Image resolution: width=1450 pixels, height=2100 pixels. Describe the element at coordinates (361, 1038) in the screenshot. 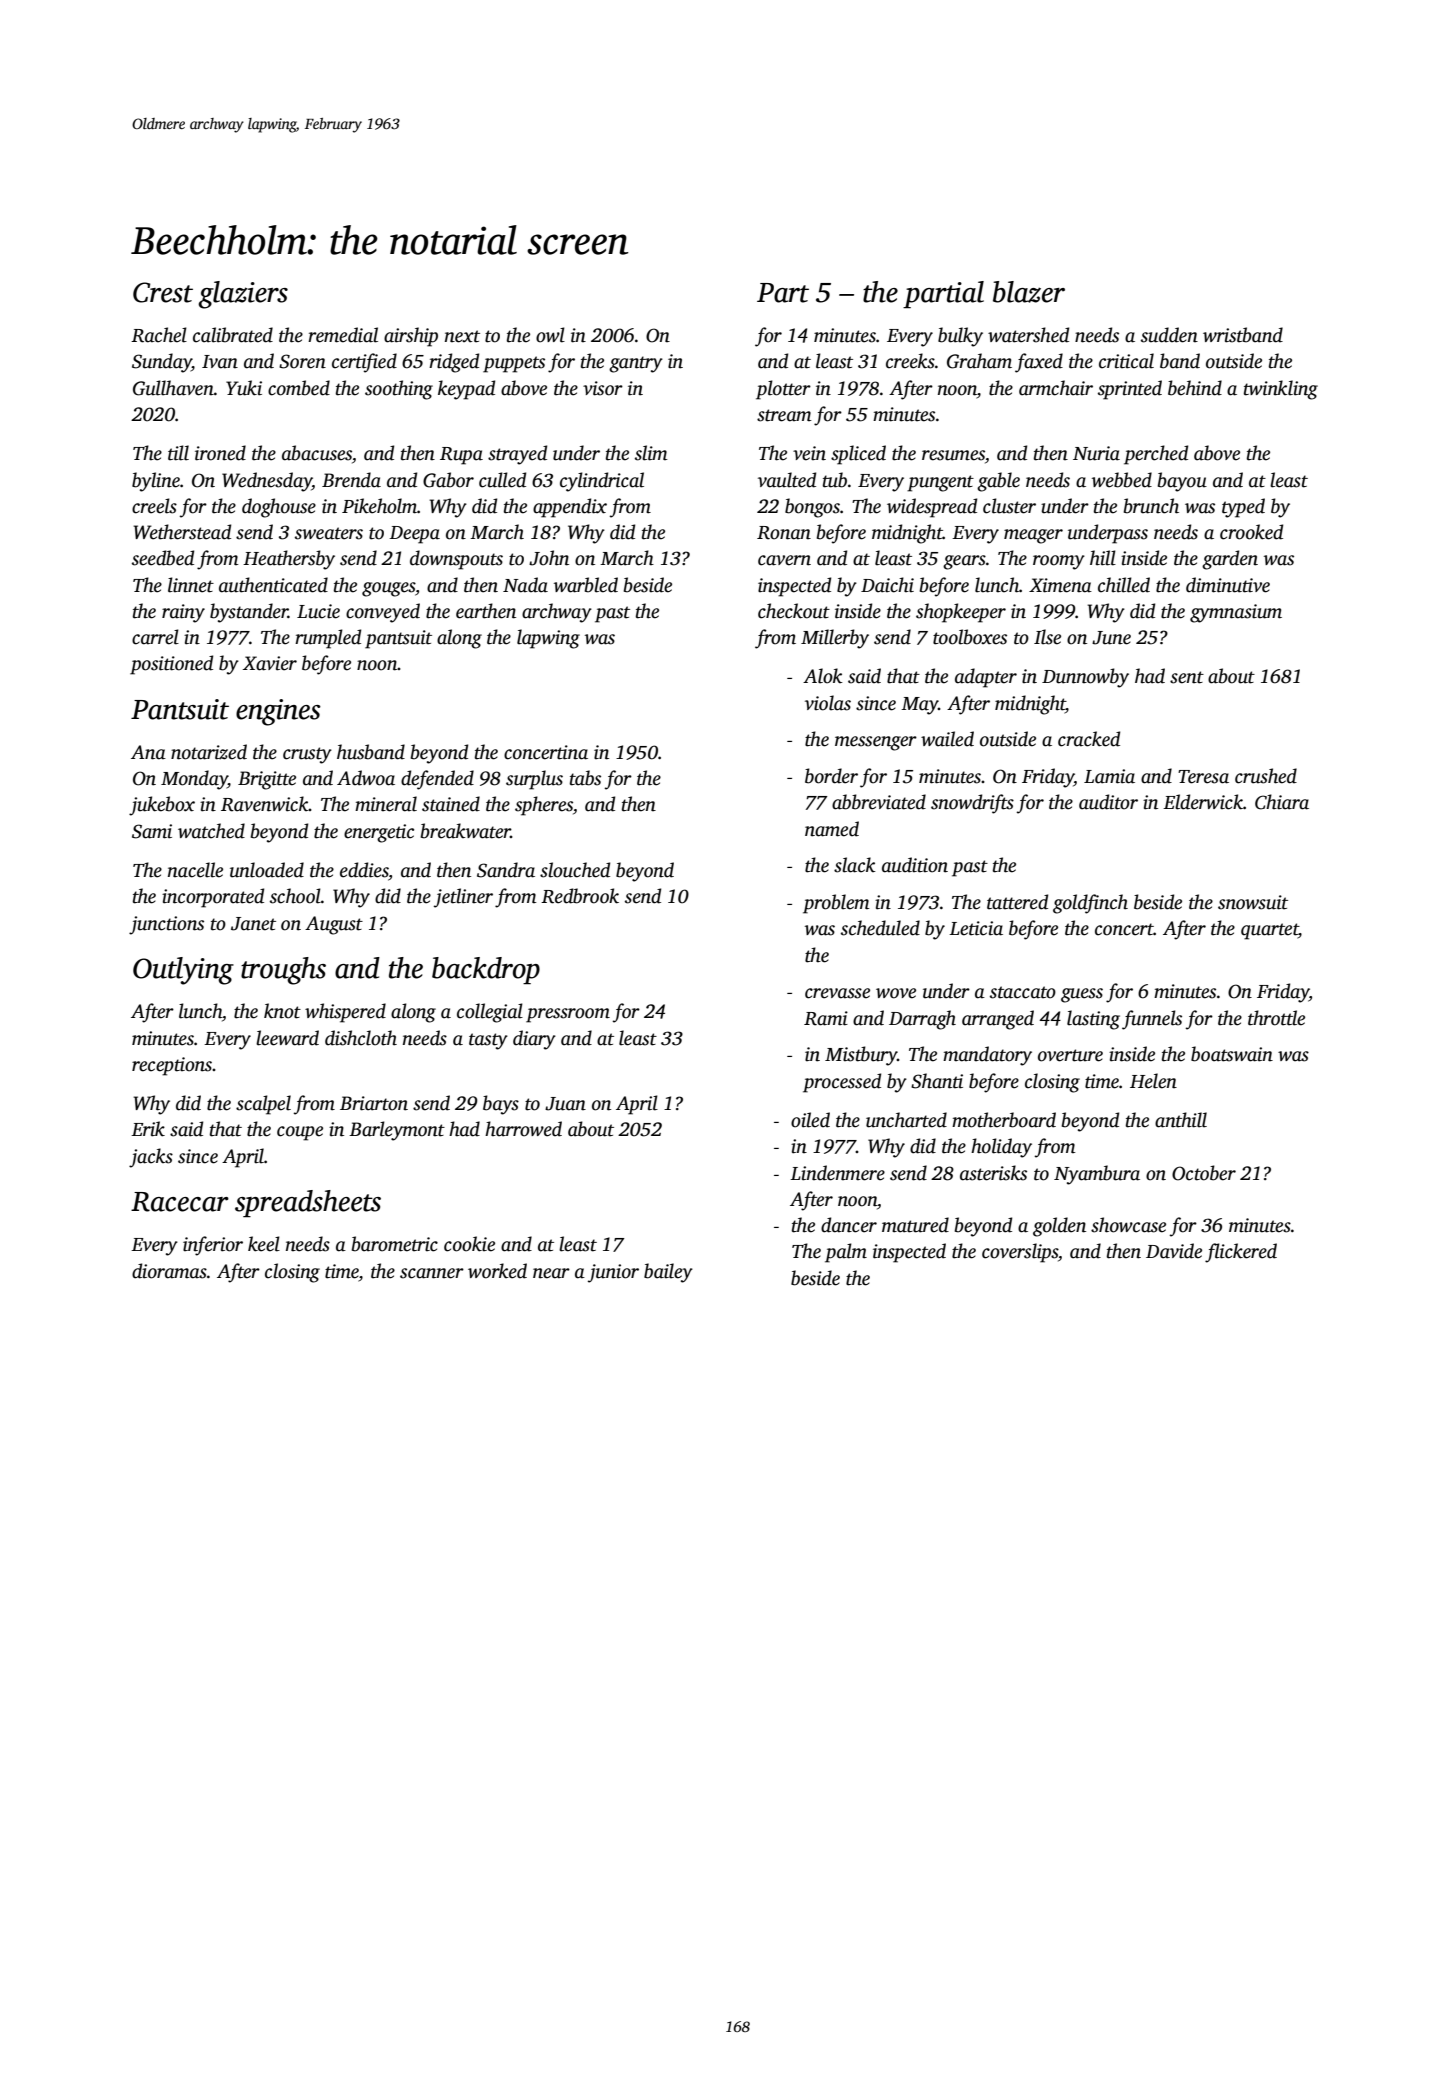

I see `dishcloth` at that location.
